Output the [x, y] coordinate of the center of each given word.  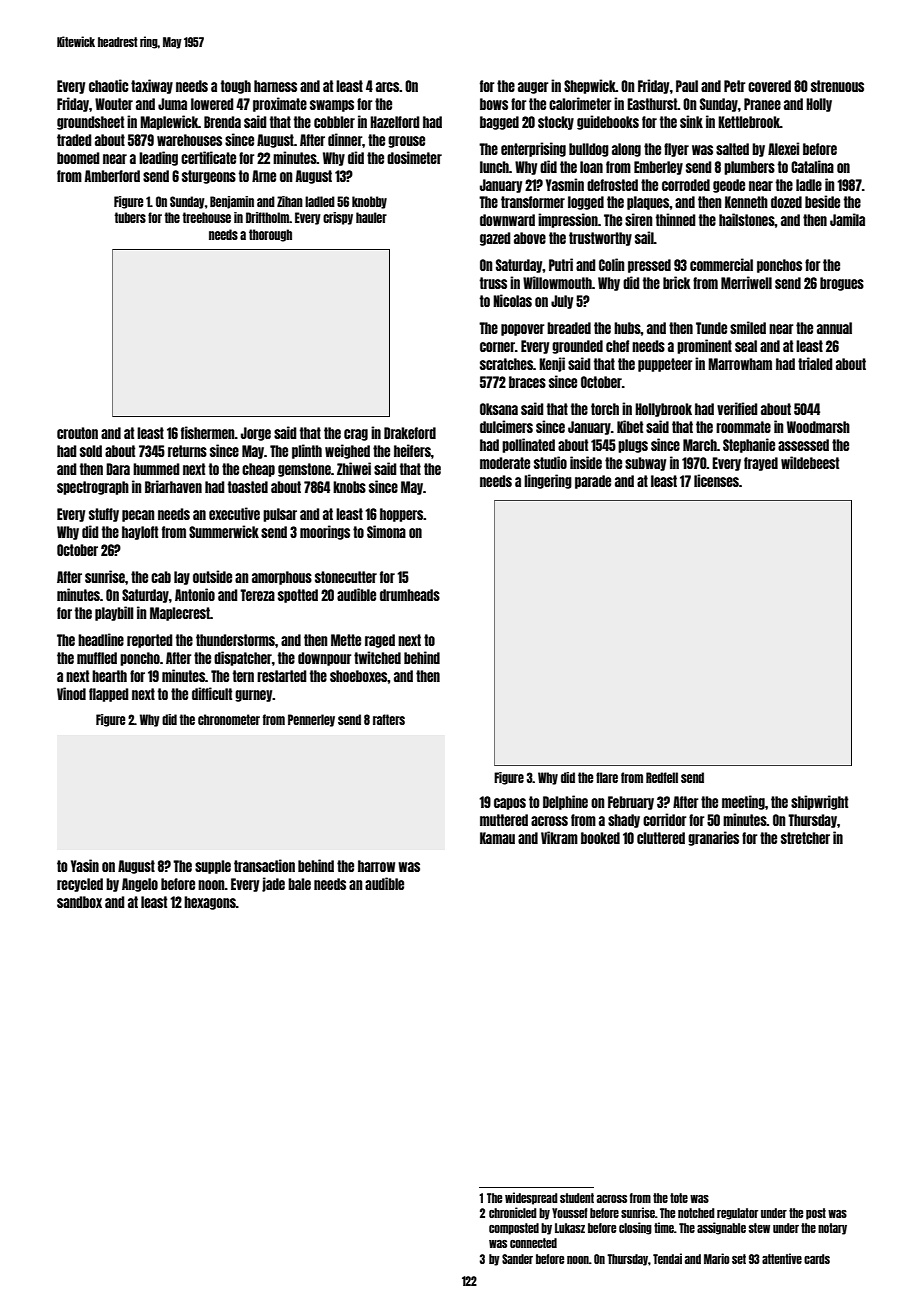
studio [550, 462]
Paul [687, 86]
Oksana [499, 409]
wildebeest [810, 462]
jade [273, 884]
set [739, 1259]
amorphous [282, 578]
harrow [376, 866]
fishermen [208, 432]
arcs [387, 87]
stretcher [805, 838]
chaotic [108, 85]
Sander [517, 1259]
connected [533, 1243]
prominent [704, 346]
